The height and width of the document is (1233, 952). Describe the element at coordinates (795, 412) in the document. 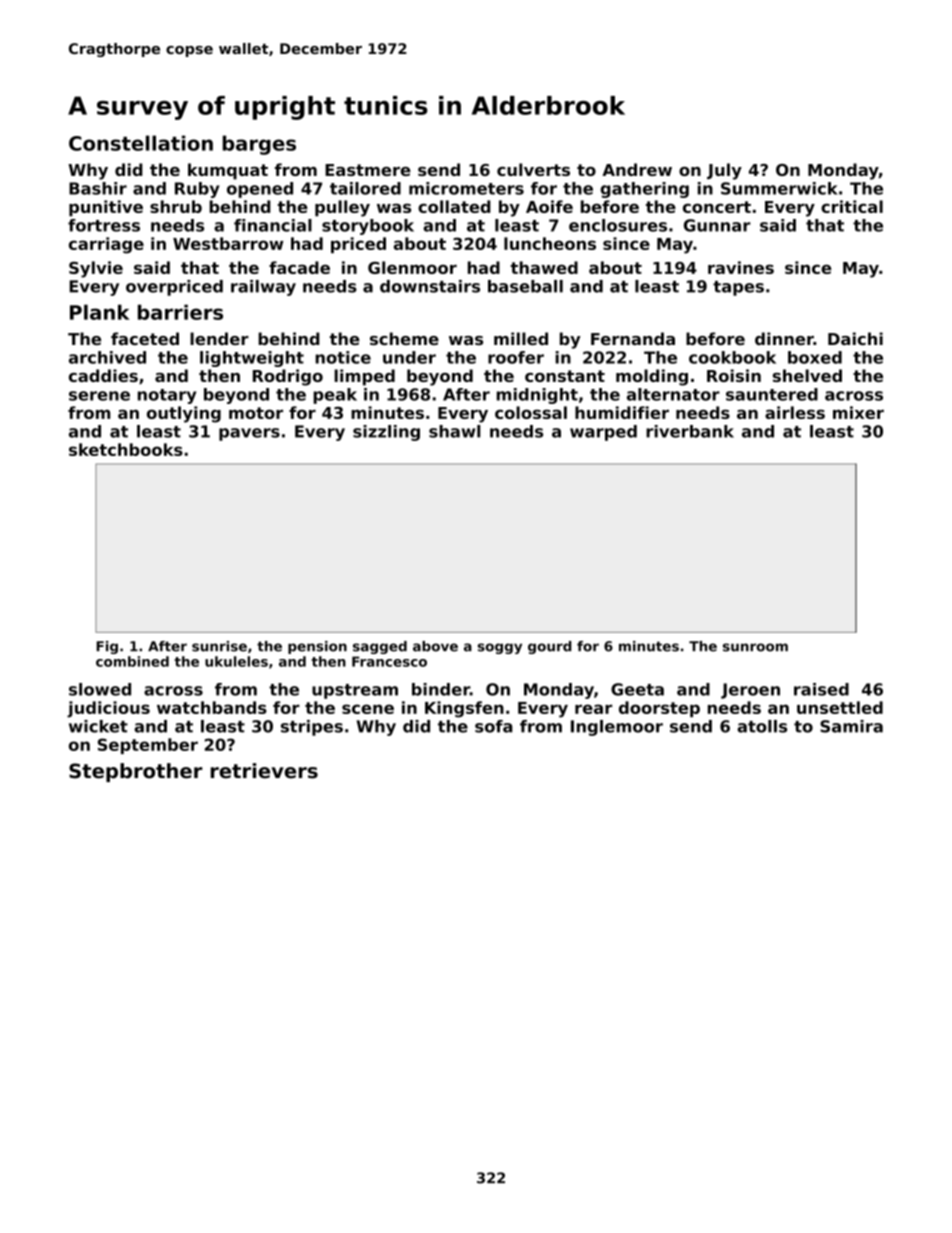

I see `airless` at that location.
